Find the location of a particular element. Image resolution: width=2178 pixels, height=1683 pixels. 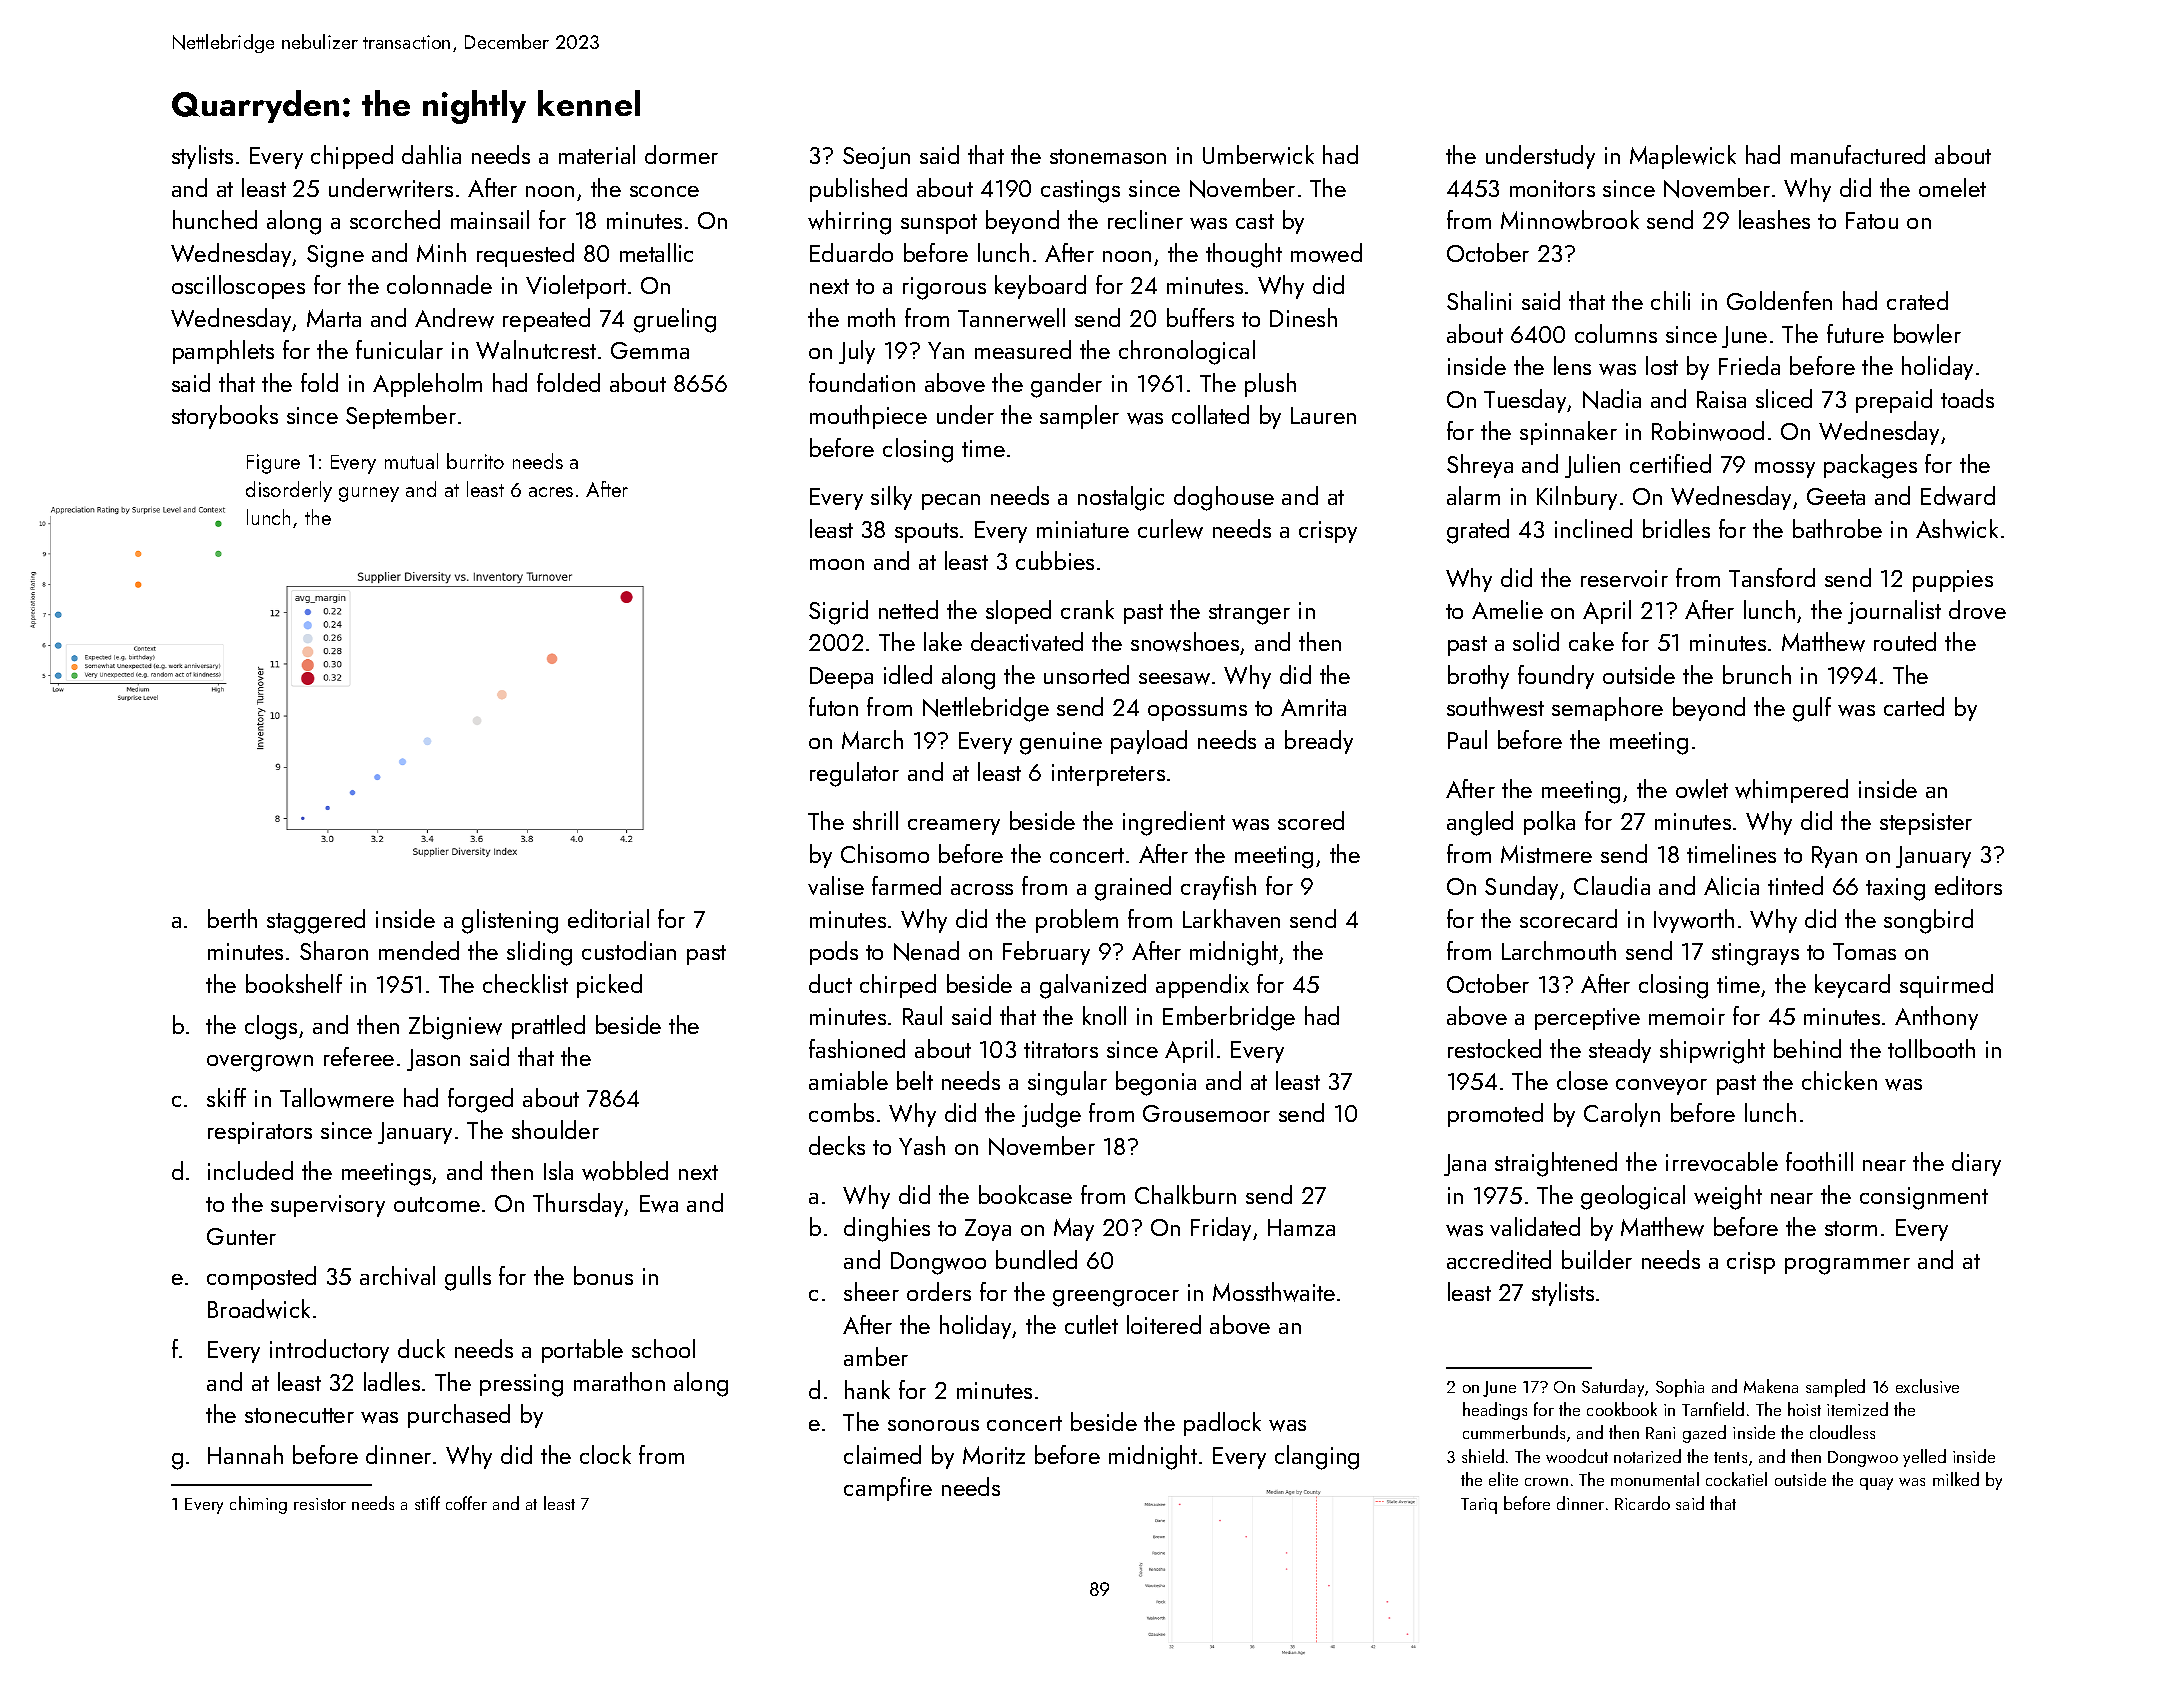

chipped is located at coordinates (352, 157).
